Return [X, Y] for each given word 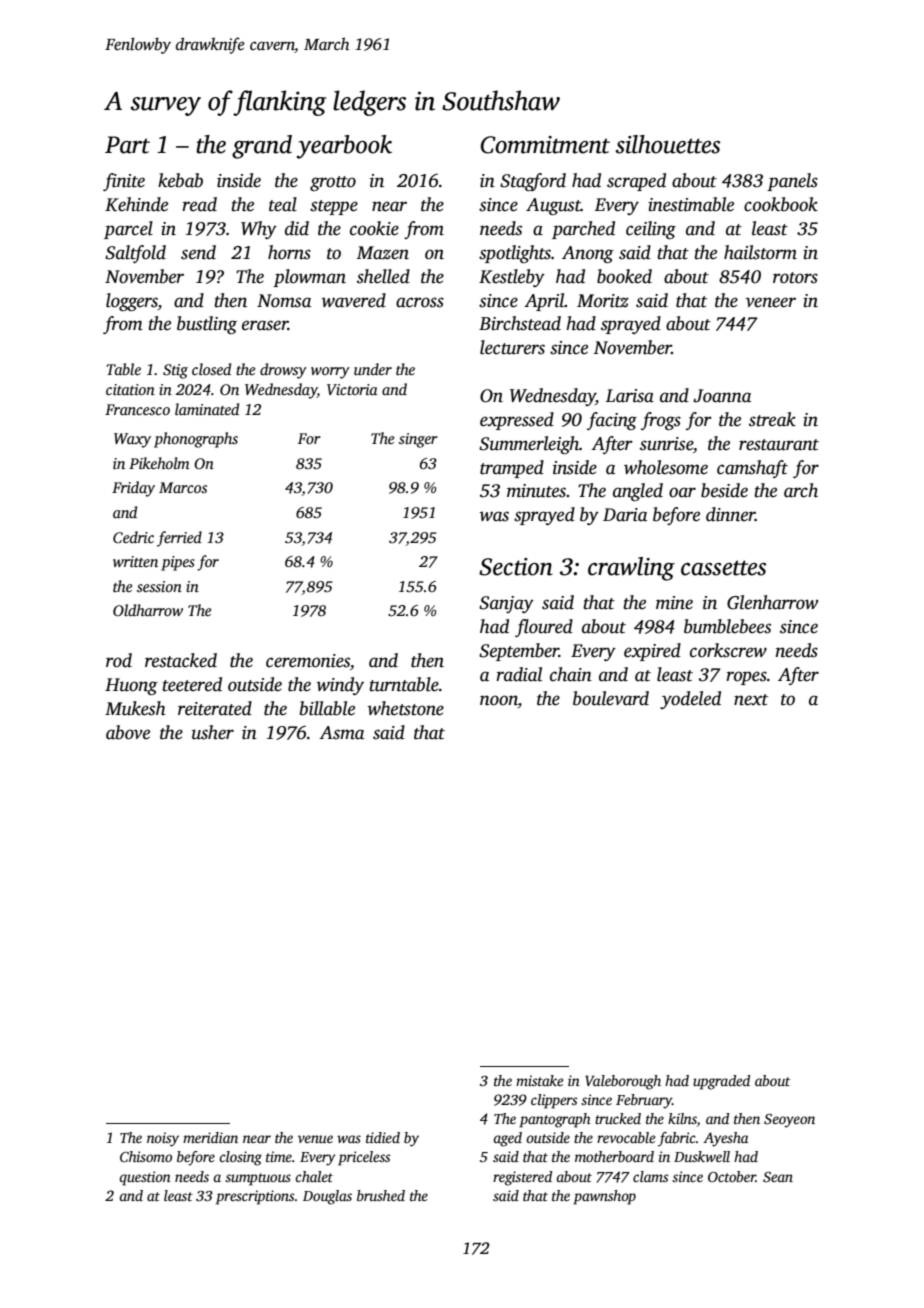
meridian [210, 1137]
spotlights [515, 254]
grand [262, 147]
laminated [207, 409]
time [279, 1156]
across [420, 302]
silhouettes [668, 144]
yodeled [690, 700]
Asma [342, 733]
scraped [636, 182]
